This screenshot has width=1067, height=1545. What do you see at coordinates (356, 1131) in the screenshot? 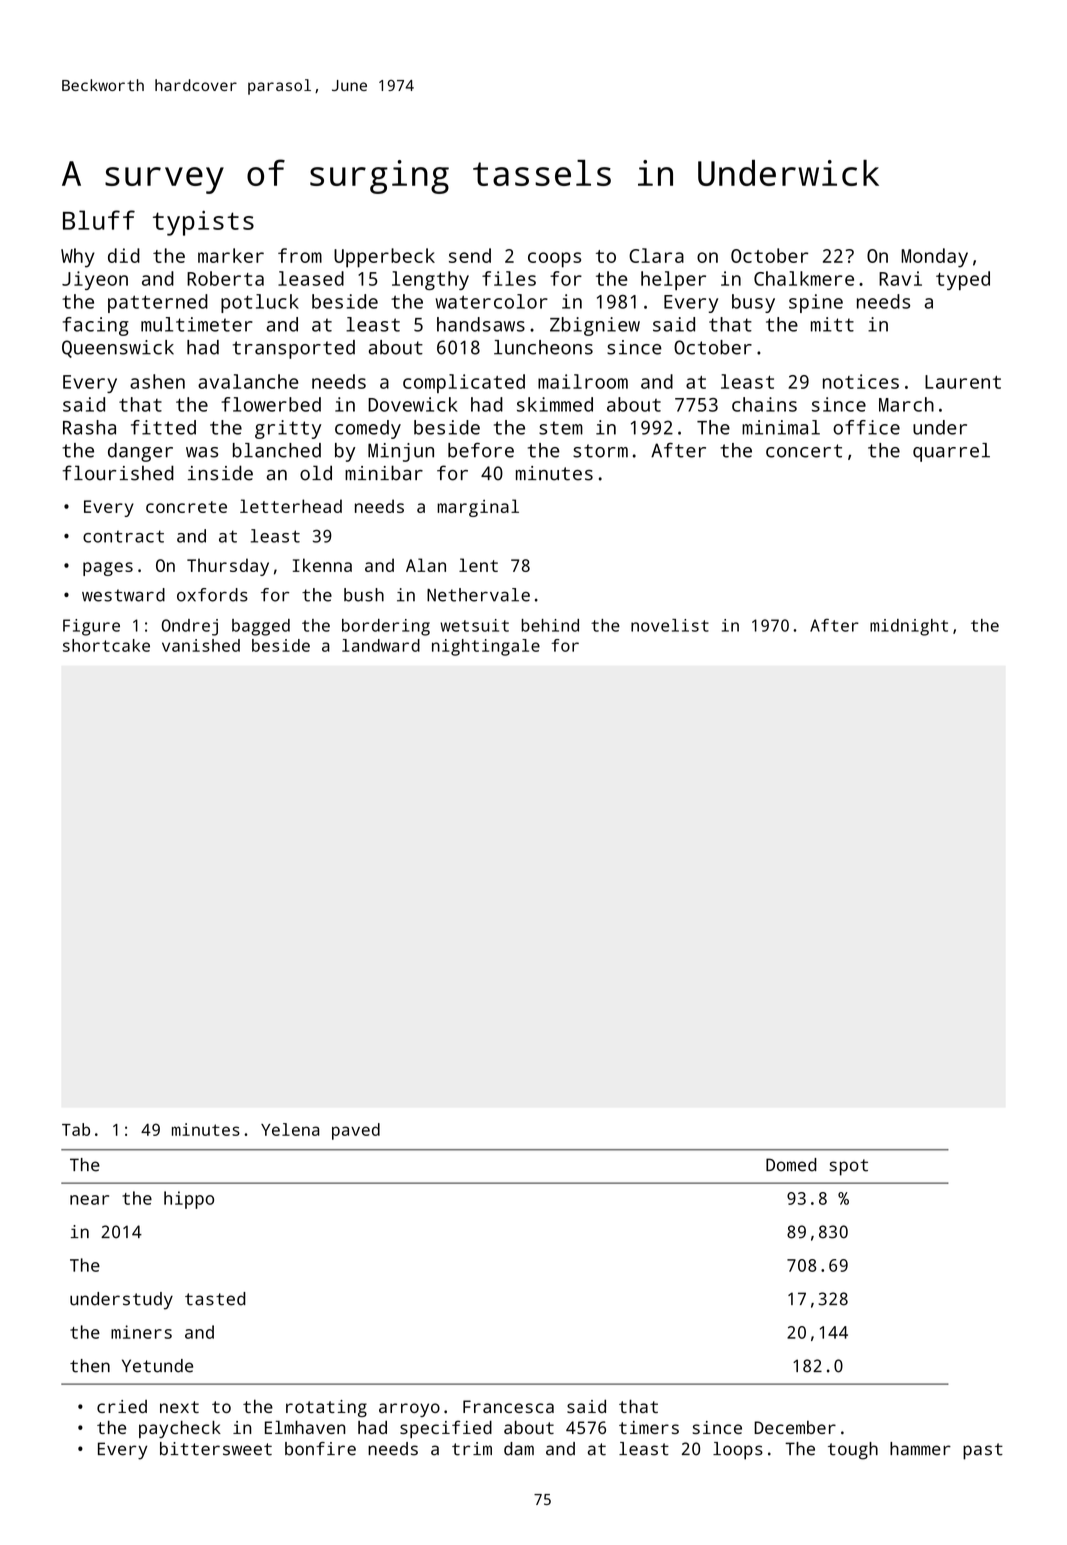
I see `paved` at bounding box center [356, 1131].
